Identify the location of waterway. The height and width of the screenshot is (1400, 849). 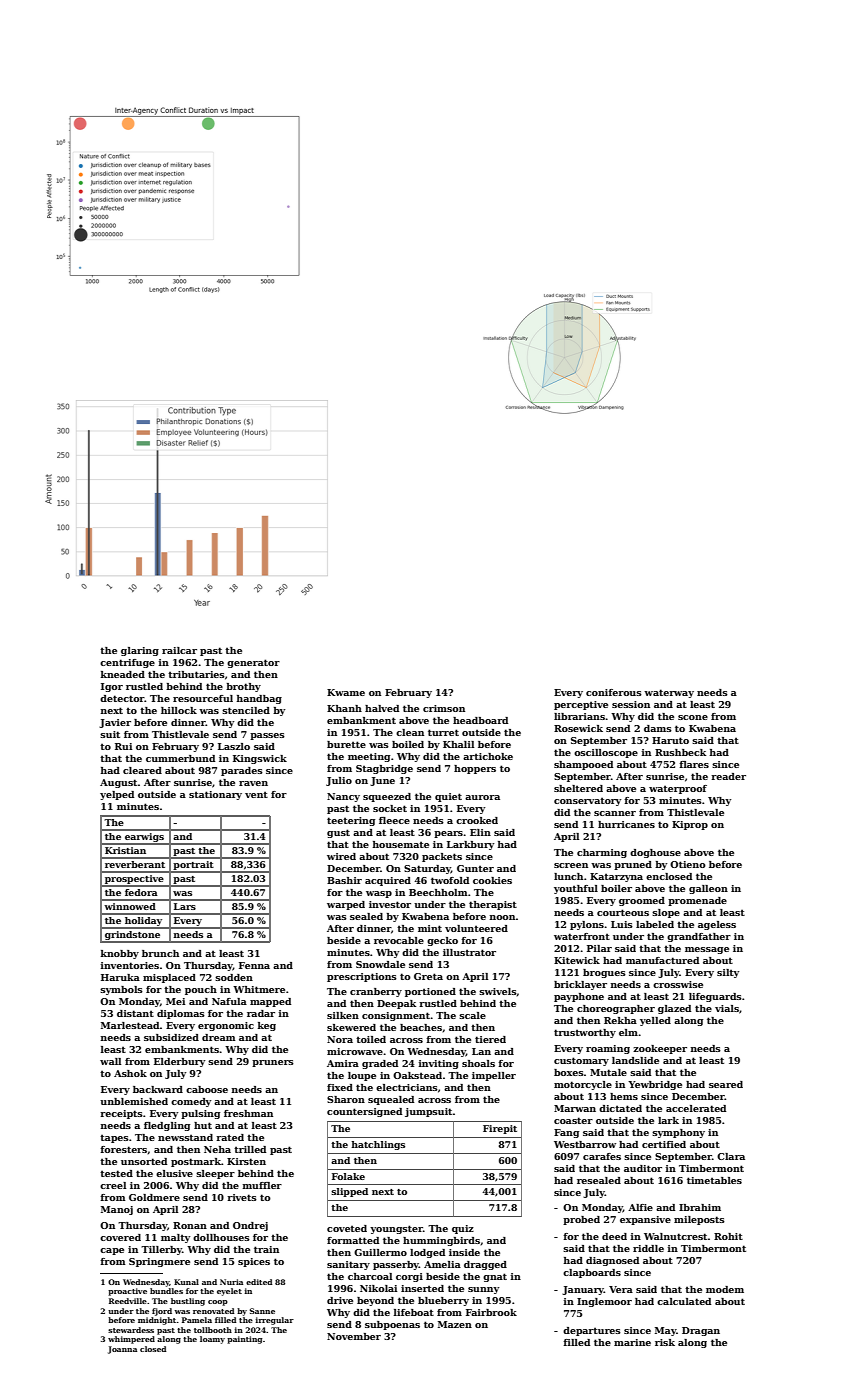
(669, 693).
